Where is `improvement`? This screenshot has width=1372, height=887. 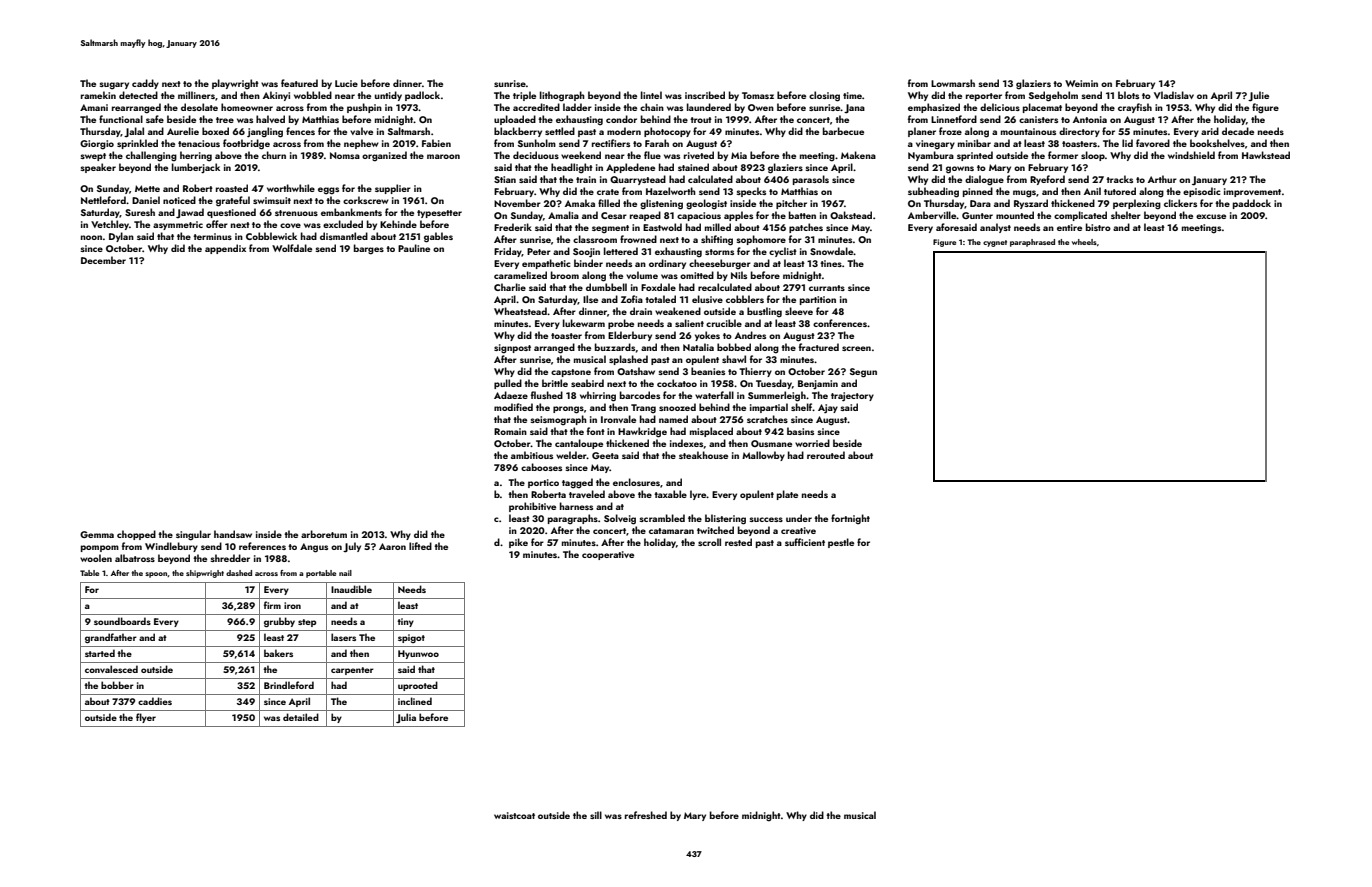
improvement is located at coordinates (1252, 192).
